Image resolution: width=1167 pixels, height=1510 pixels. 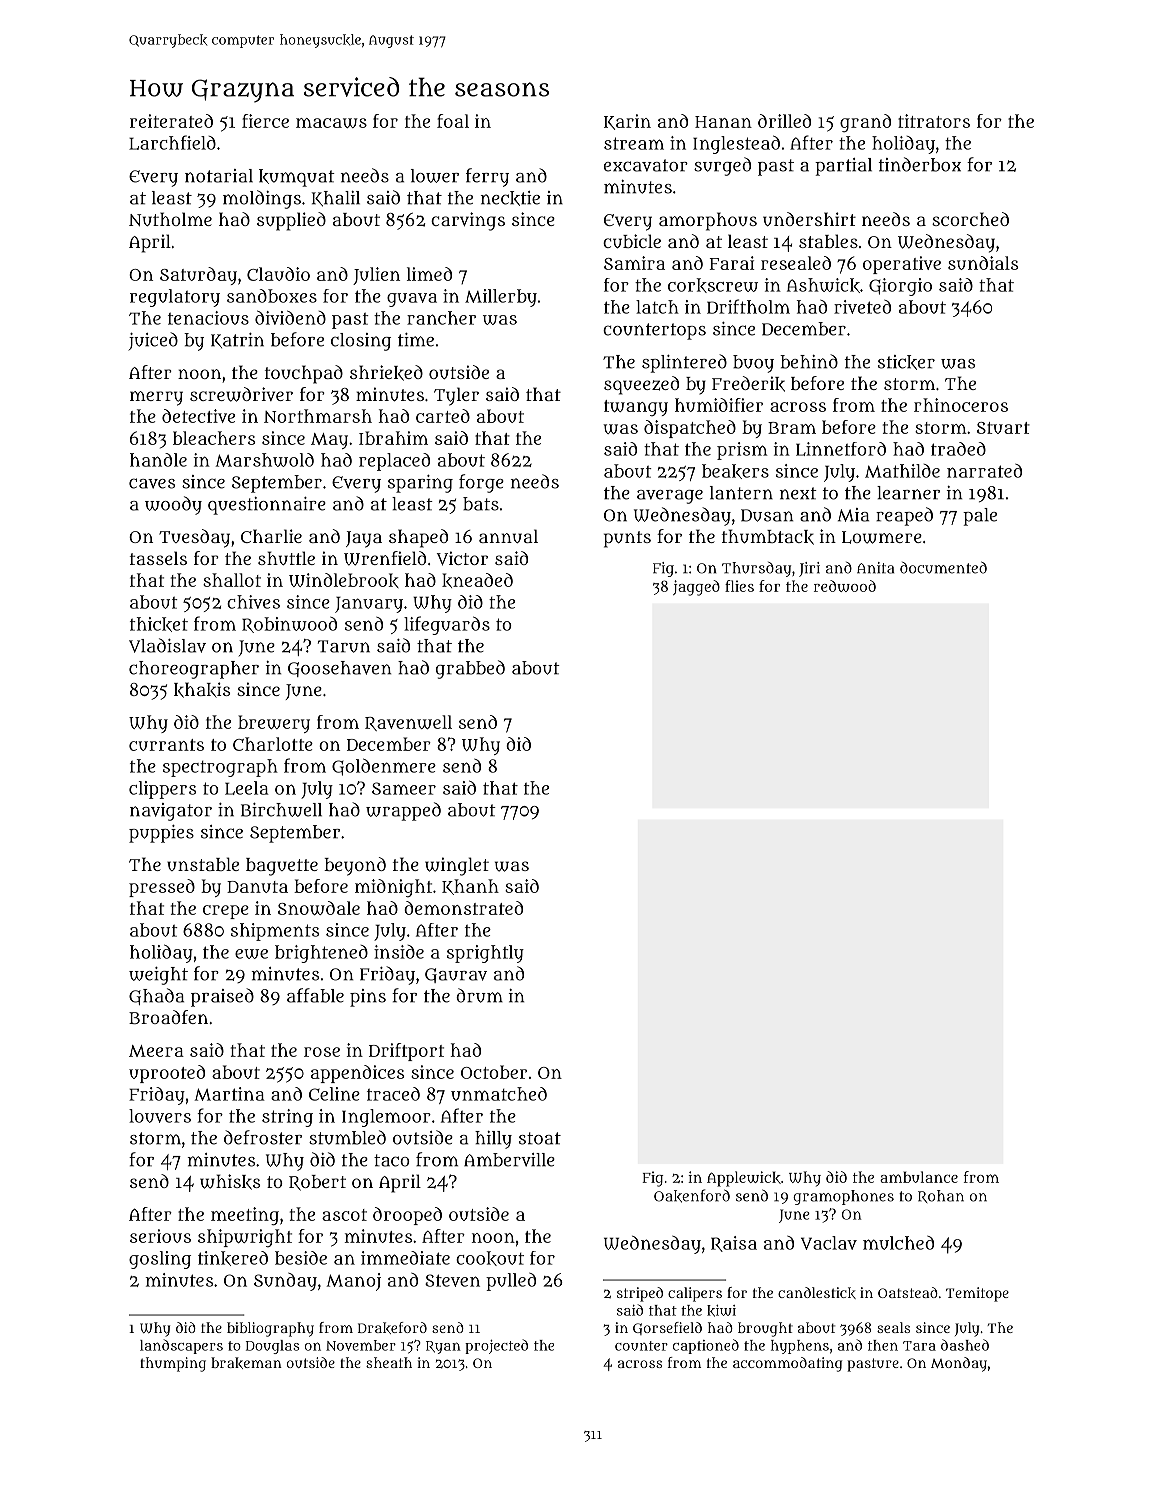 I want to click on traded, so click(x=958, y=449).
